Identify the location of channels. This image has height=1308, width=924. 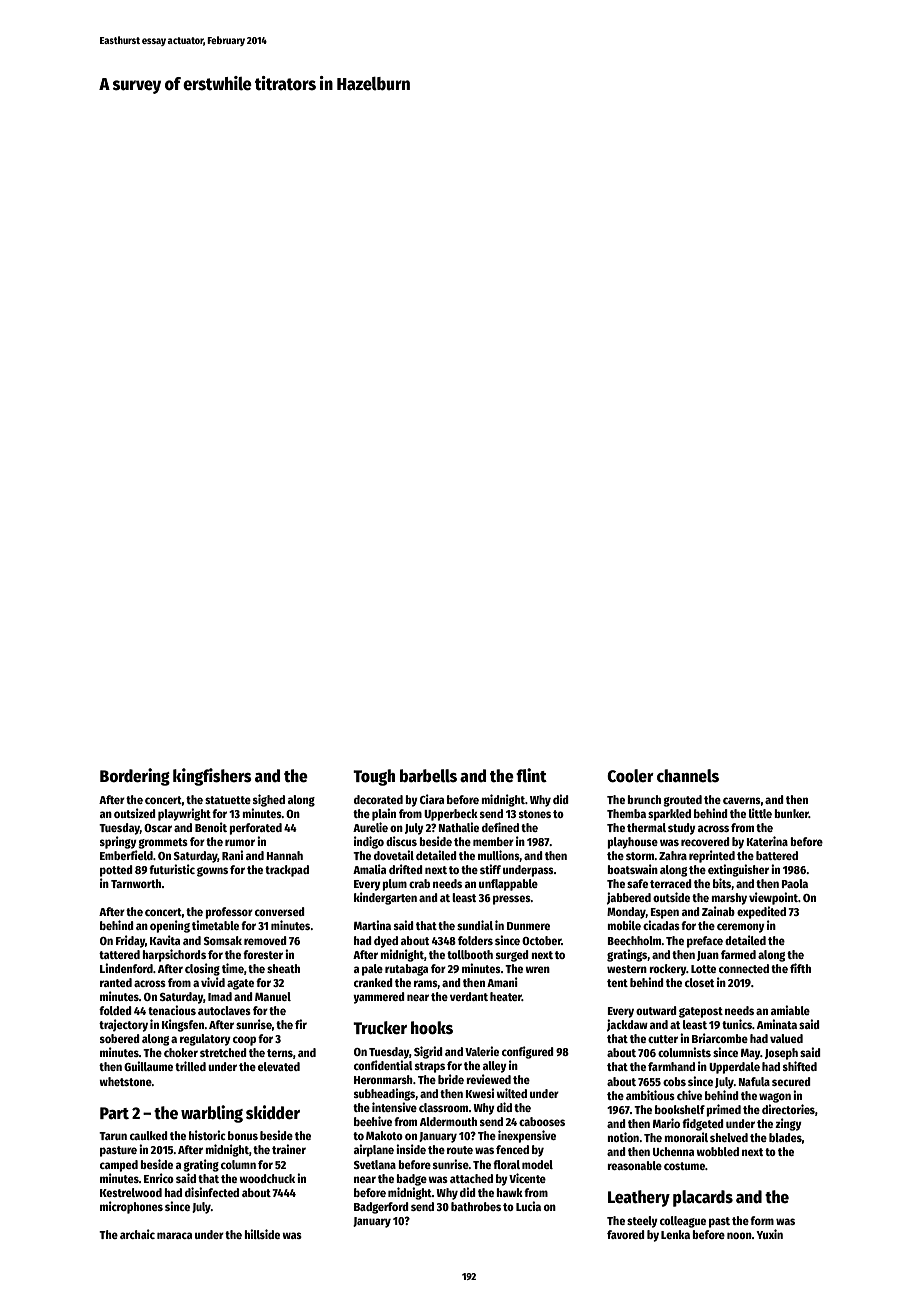
(688, 776).
